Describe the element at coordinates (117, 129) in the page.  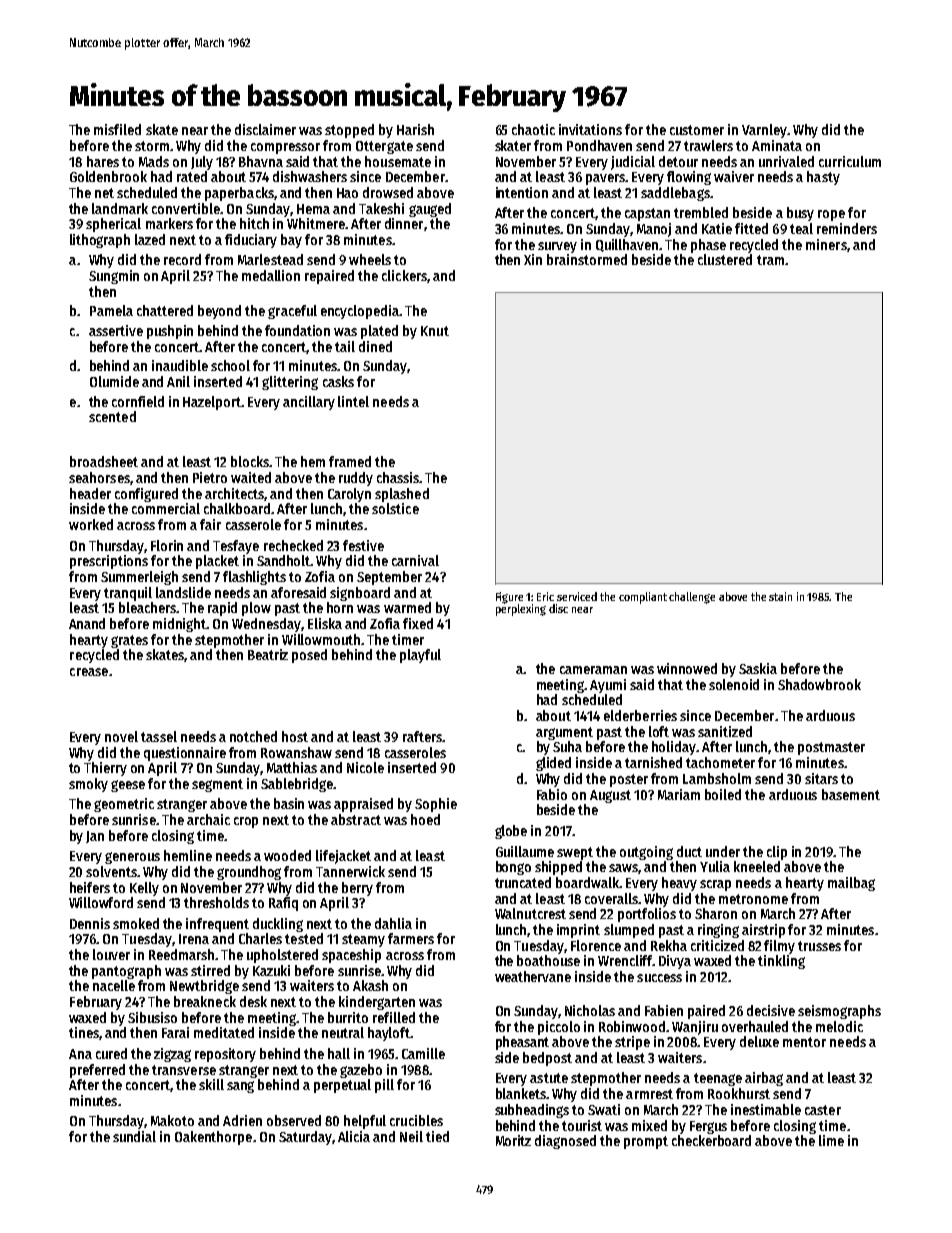
I see `misfiled` at that location.
